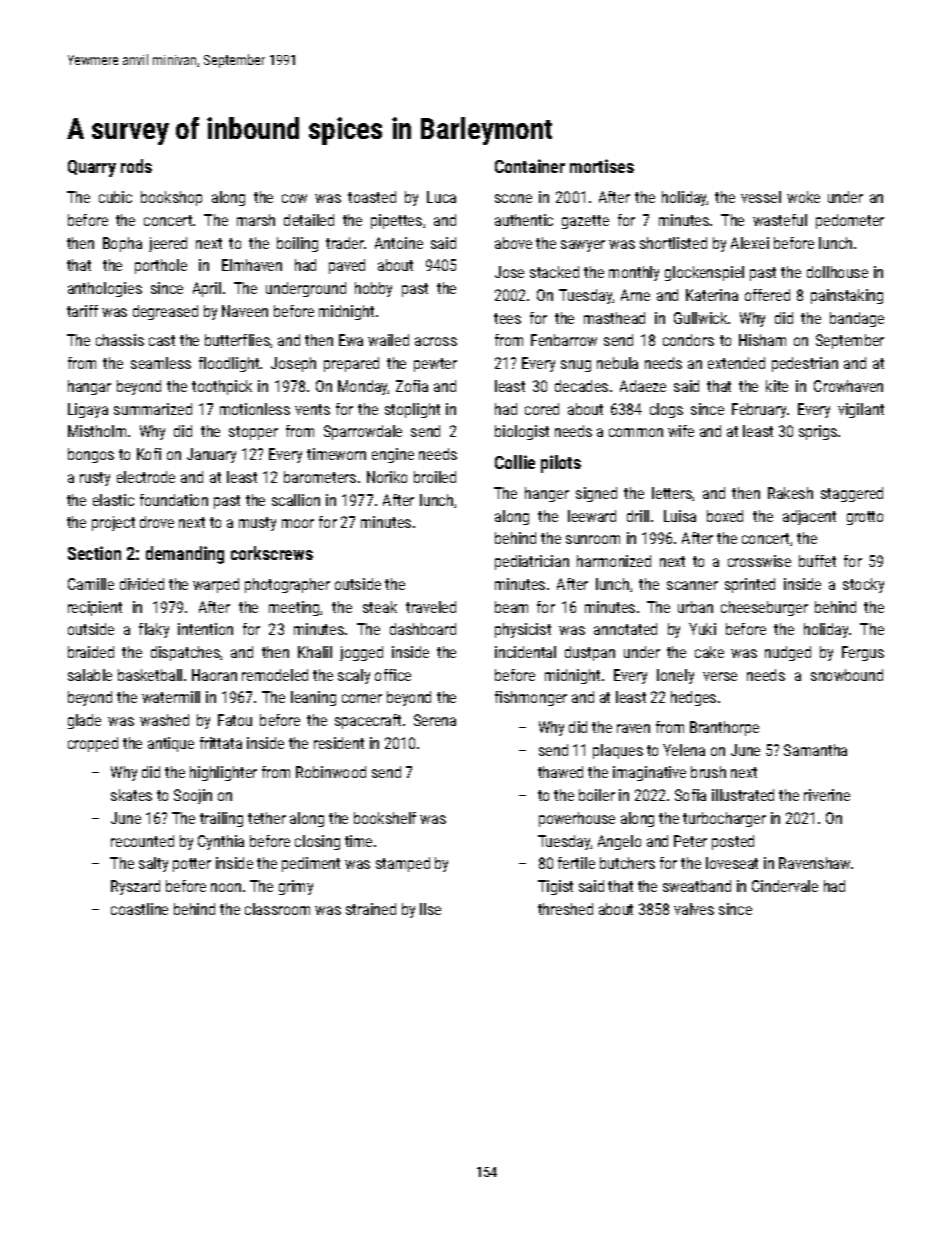  I want to click on bookshelf, so click(385, 818).
